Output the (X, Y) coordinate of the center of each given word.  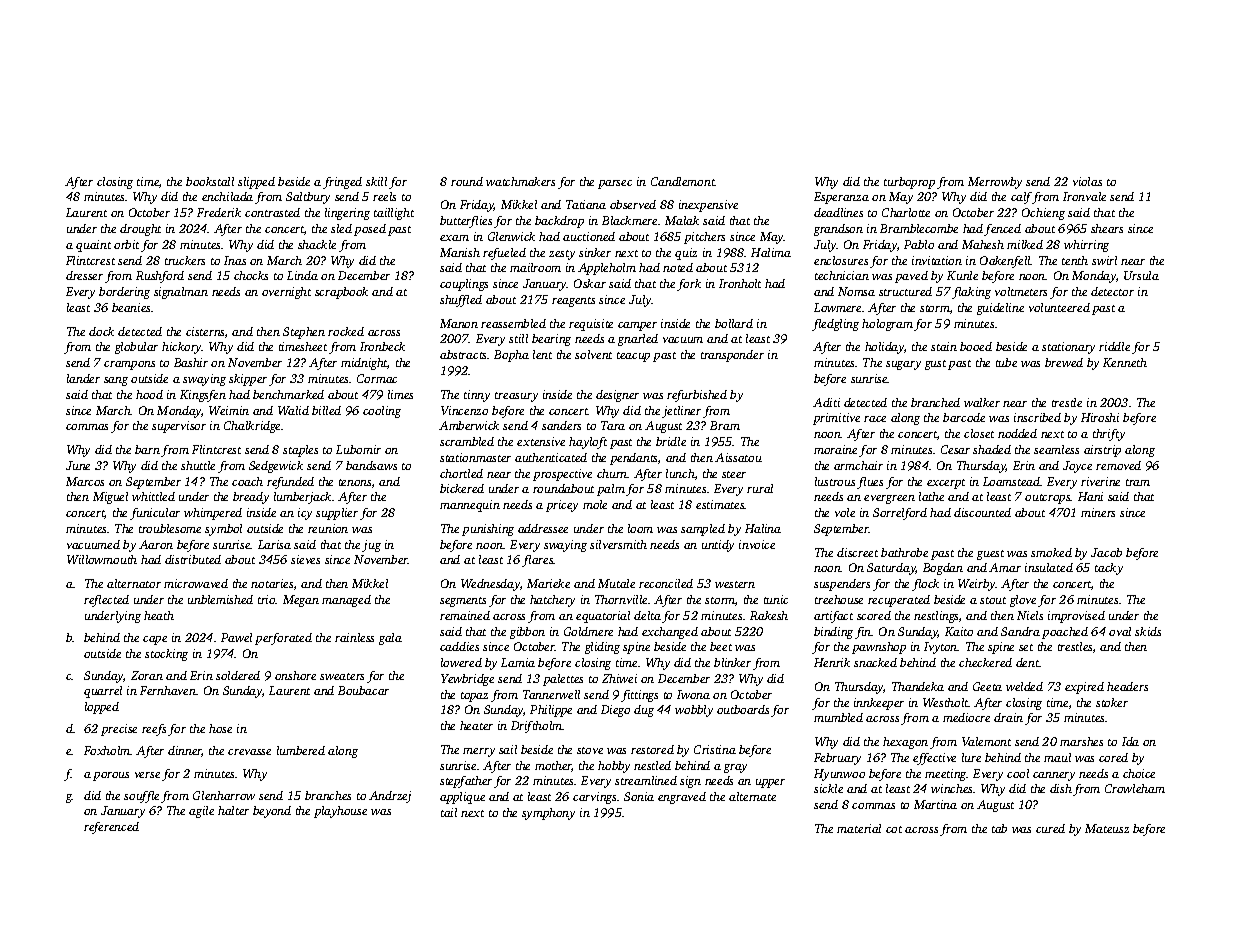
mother (553, 766)
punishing (488, 530)
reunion (328, 528)
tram (1138, 482)
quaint (93, 246)
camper (637, 326)
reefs (154, 730)
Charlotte (906, 212)
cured (1050, 828)
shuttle (198, 465)
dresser (84, 275)
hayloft (588, 443)
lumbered (301, 750)
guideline (1000, 309)
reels (384, 196)
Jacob (1106, 552)
